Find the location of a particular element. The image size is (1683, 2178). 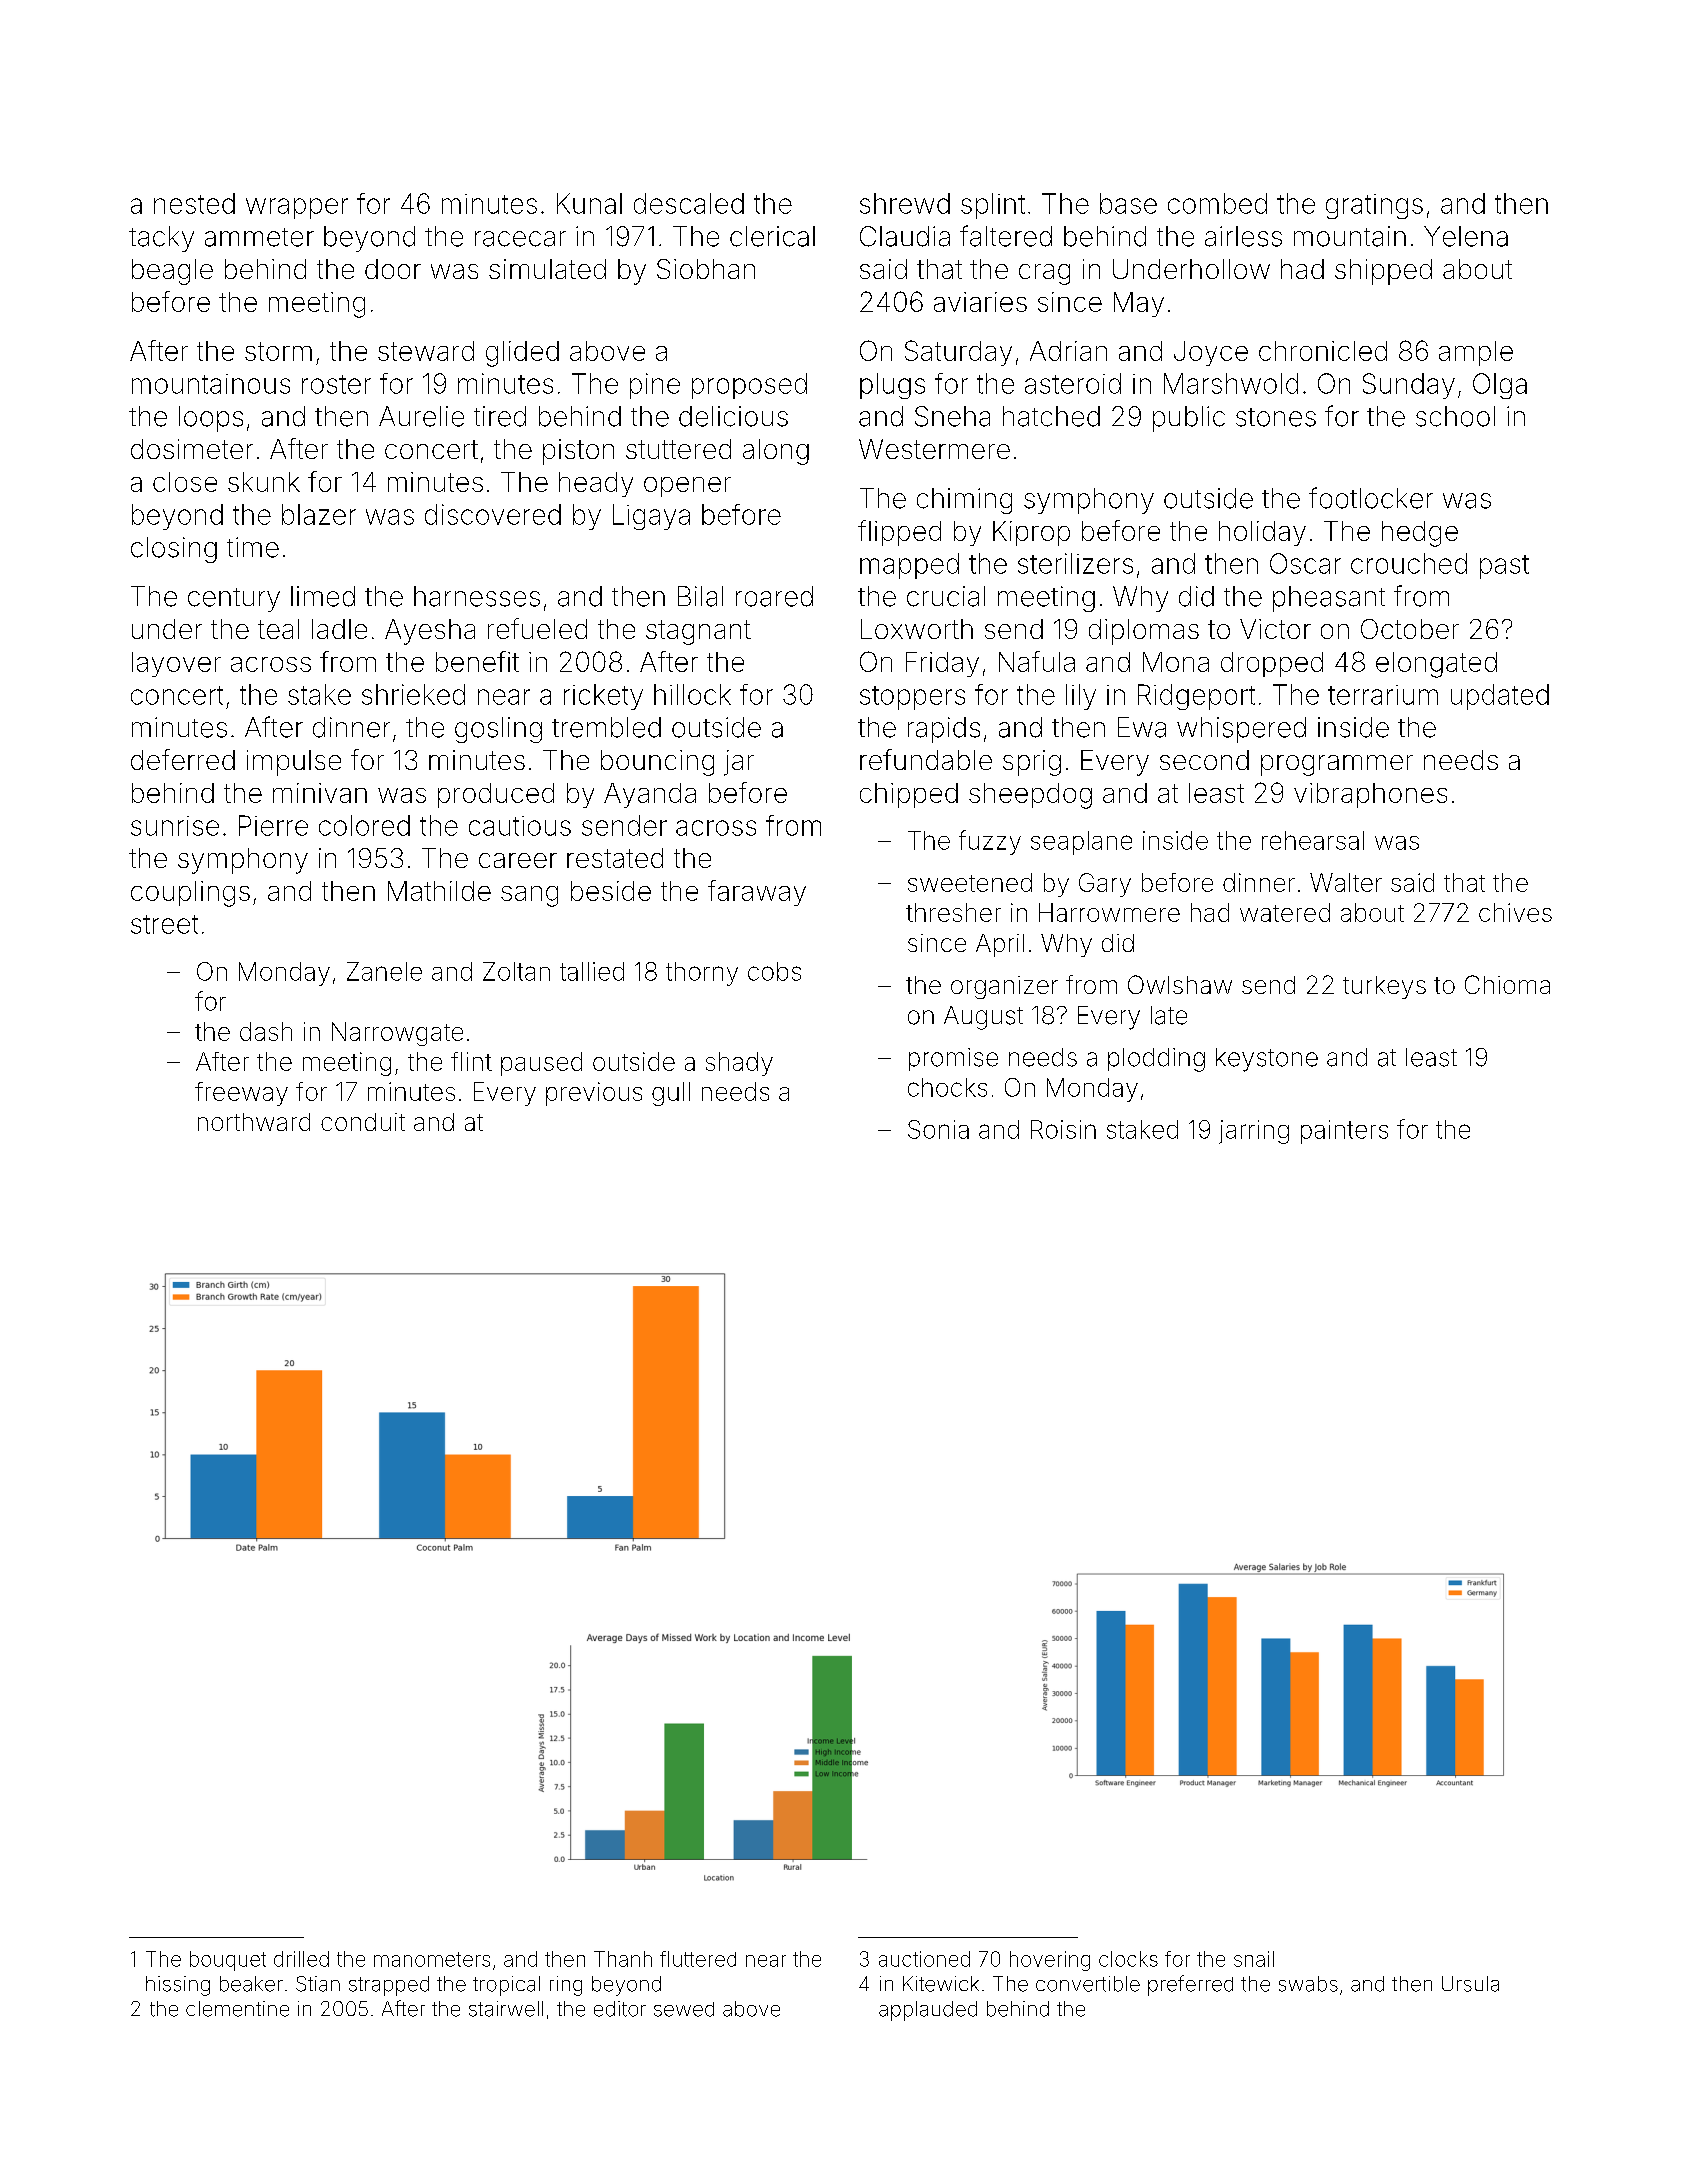

bouquet is located at coordinates (228, 1961).
